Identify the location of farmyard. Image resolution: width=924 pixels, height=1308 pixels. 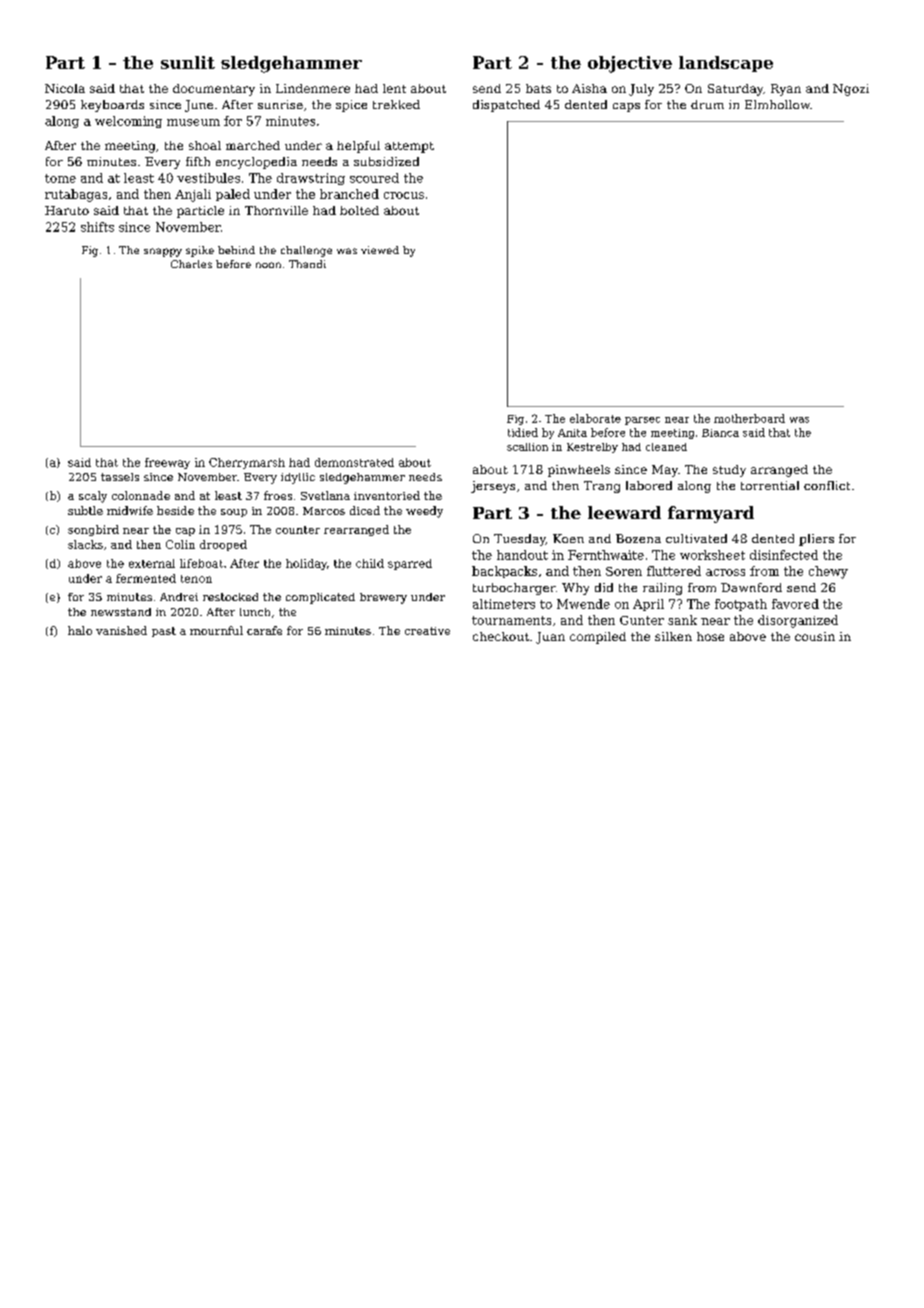
(711, 514).
